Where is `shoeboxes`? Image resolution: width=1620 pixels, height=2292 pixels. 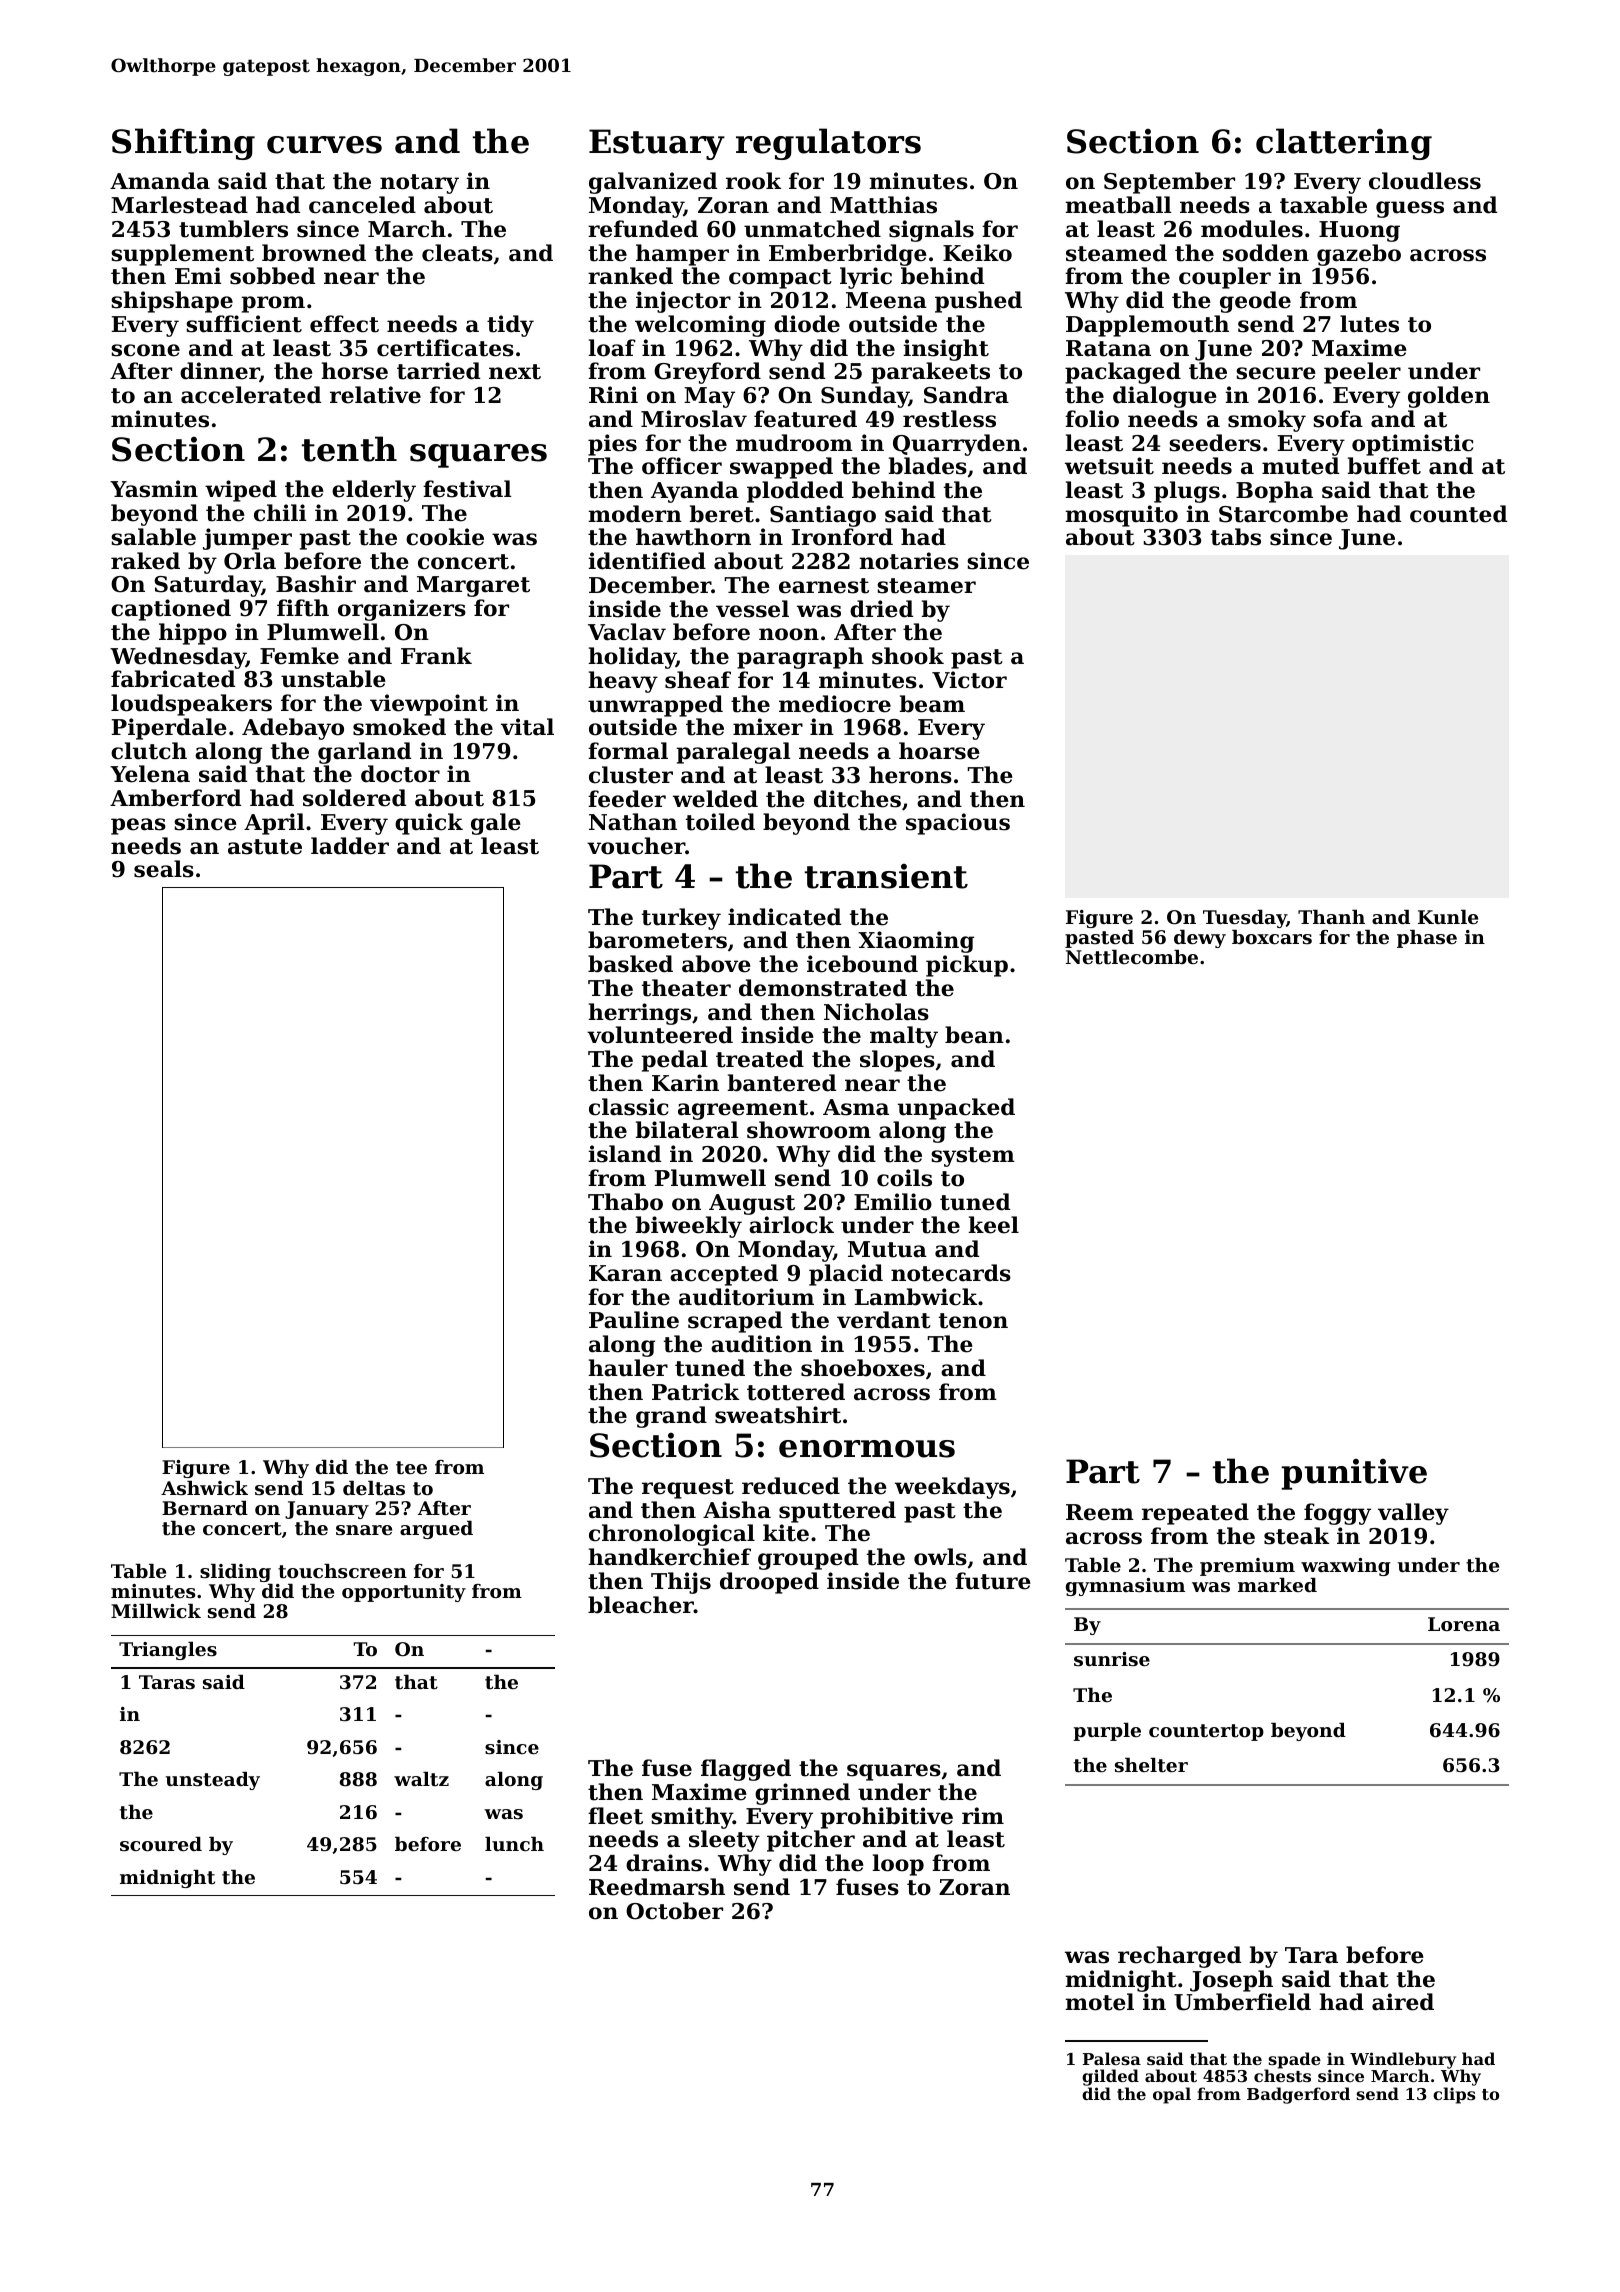
shoeboxes is located at coordinates (863, 1368).
